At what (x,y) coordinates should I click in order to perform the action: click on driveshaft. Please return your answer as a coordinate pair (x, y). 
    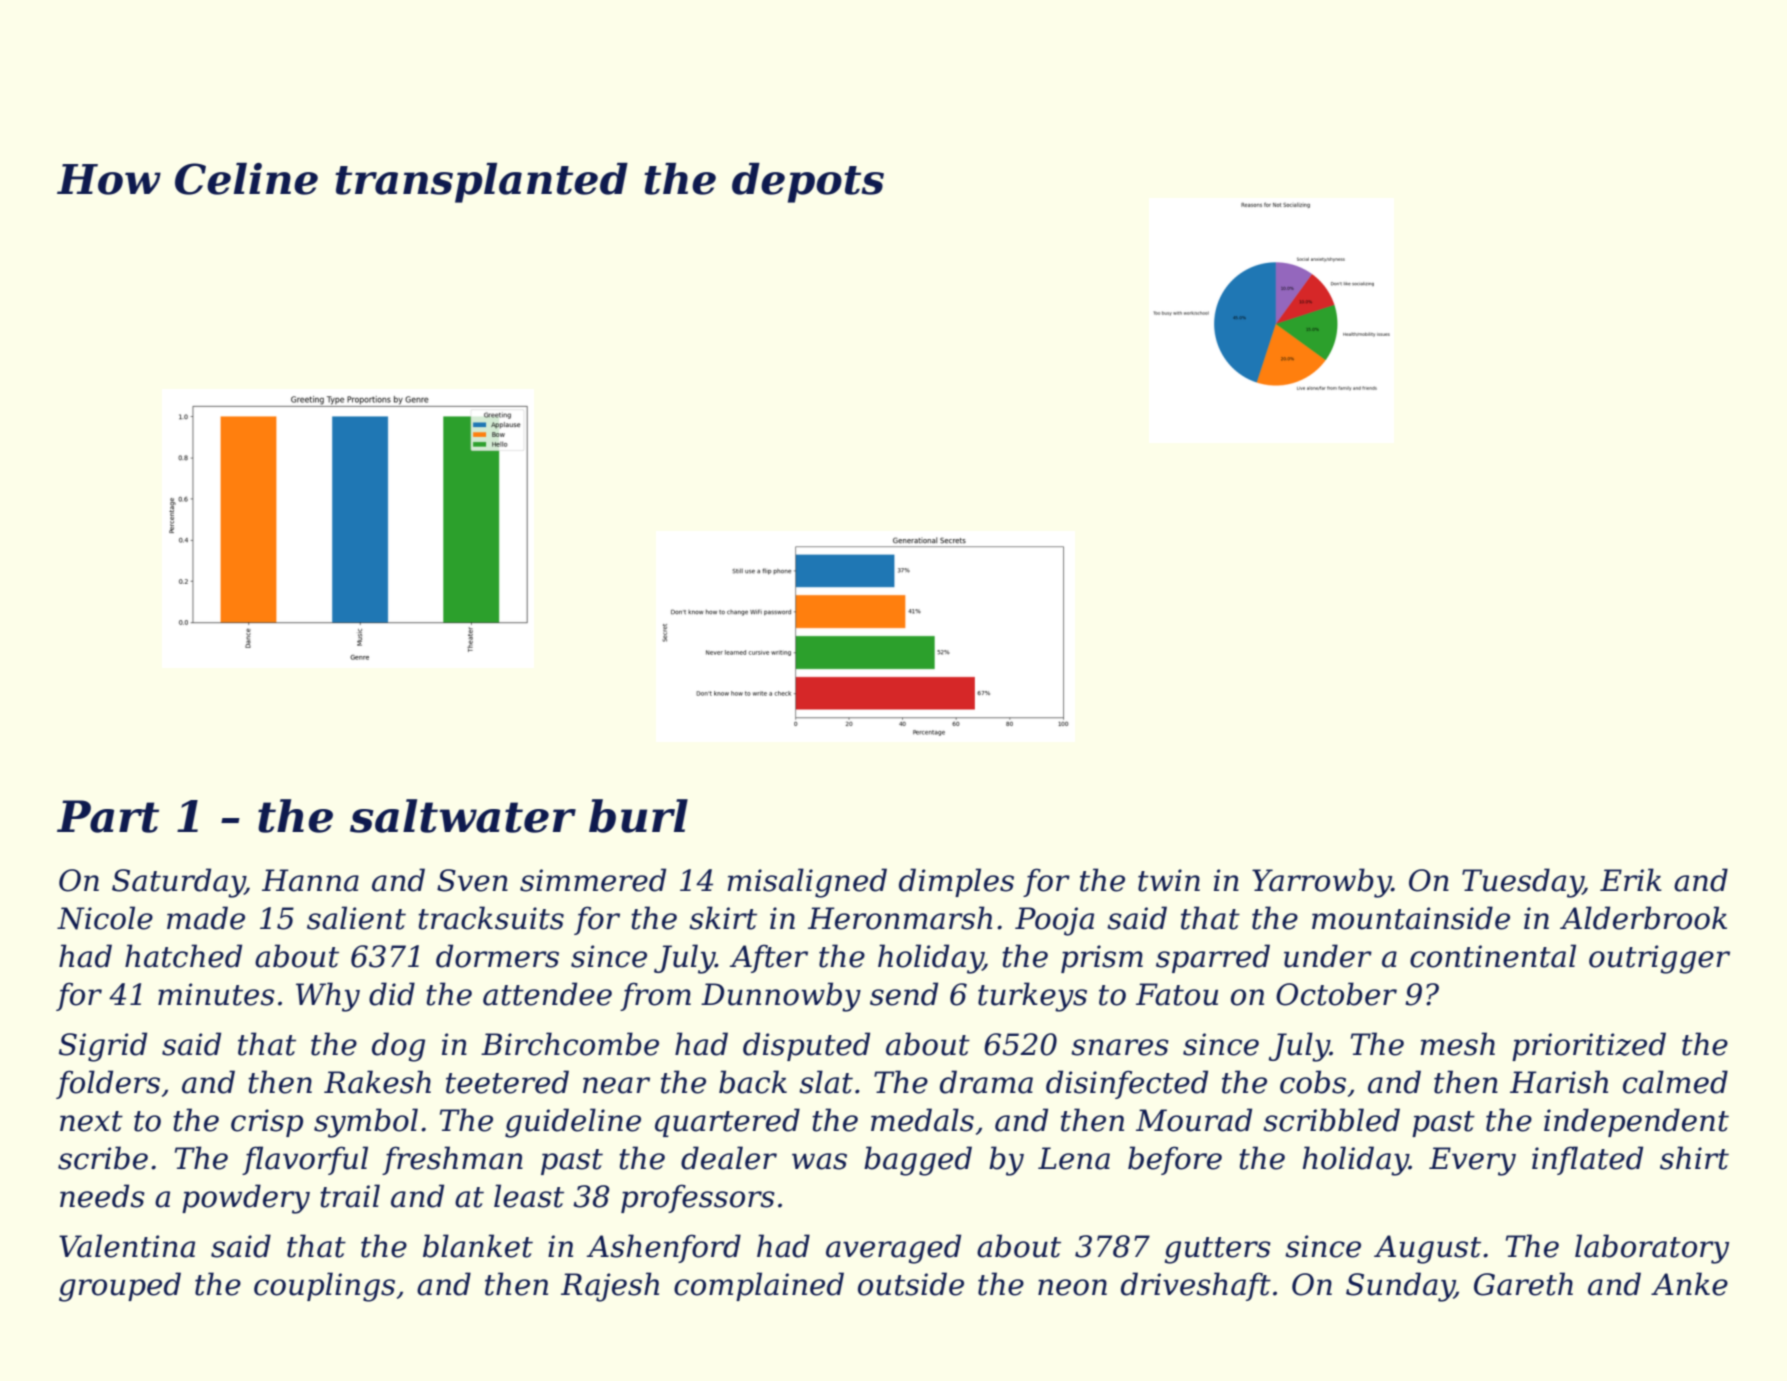
    Looking at the image, I should click on (1196, 1286).
